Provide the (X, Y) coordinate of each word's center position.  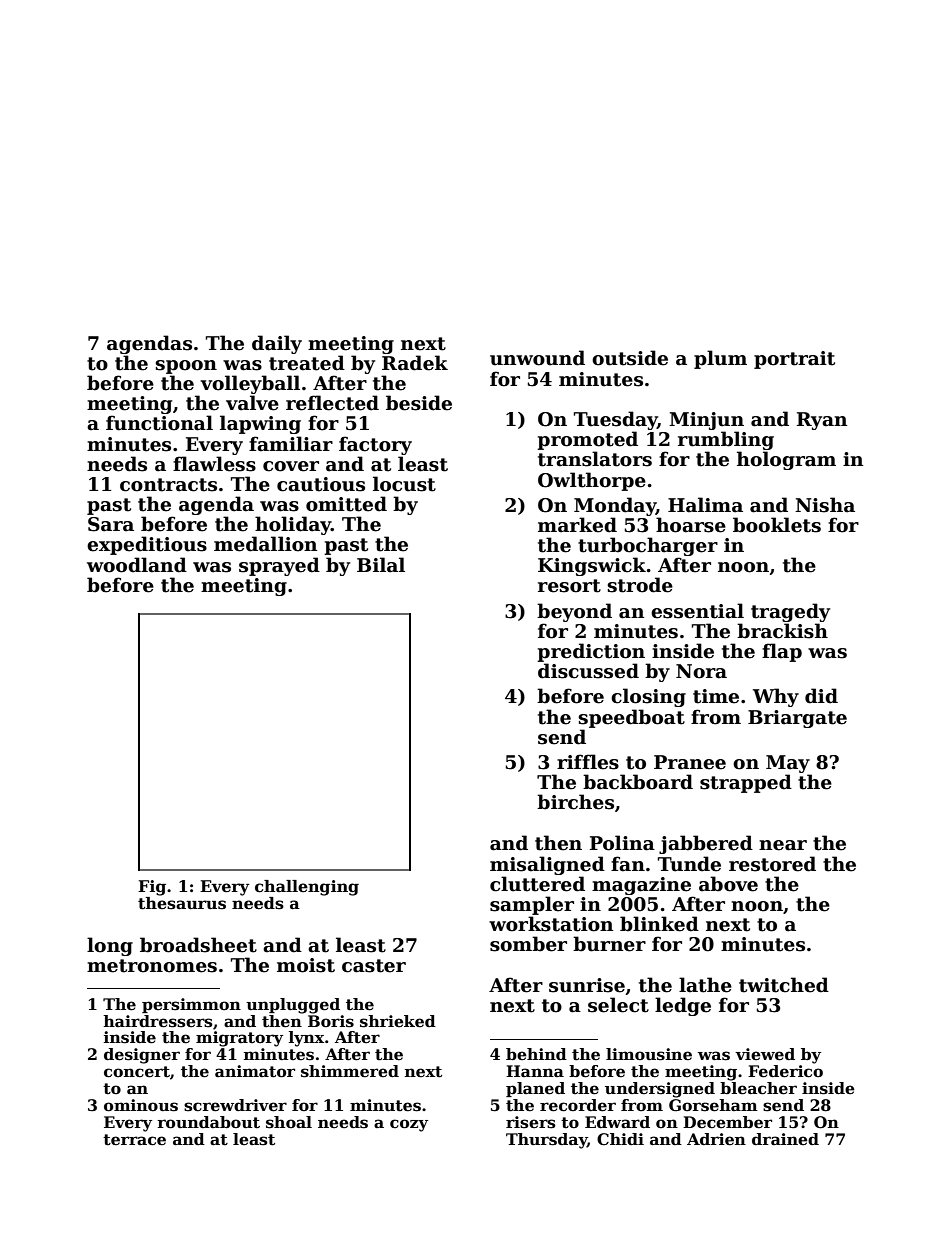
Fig (152, 888)
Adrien (716, 1139)
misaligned (547, 865)
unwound (537, 358)
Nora (701, 671)
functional (159, 423)
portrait (794, 360)
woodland (137, 565)
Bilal (381, 565)
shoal (289, 1122)
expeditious (147, 545)
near (783, 845)
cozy (409, 1125)
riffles (588, 762)
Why (776, 697)
